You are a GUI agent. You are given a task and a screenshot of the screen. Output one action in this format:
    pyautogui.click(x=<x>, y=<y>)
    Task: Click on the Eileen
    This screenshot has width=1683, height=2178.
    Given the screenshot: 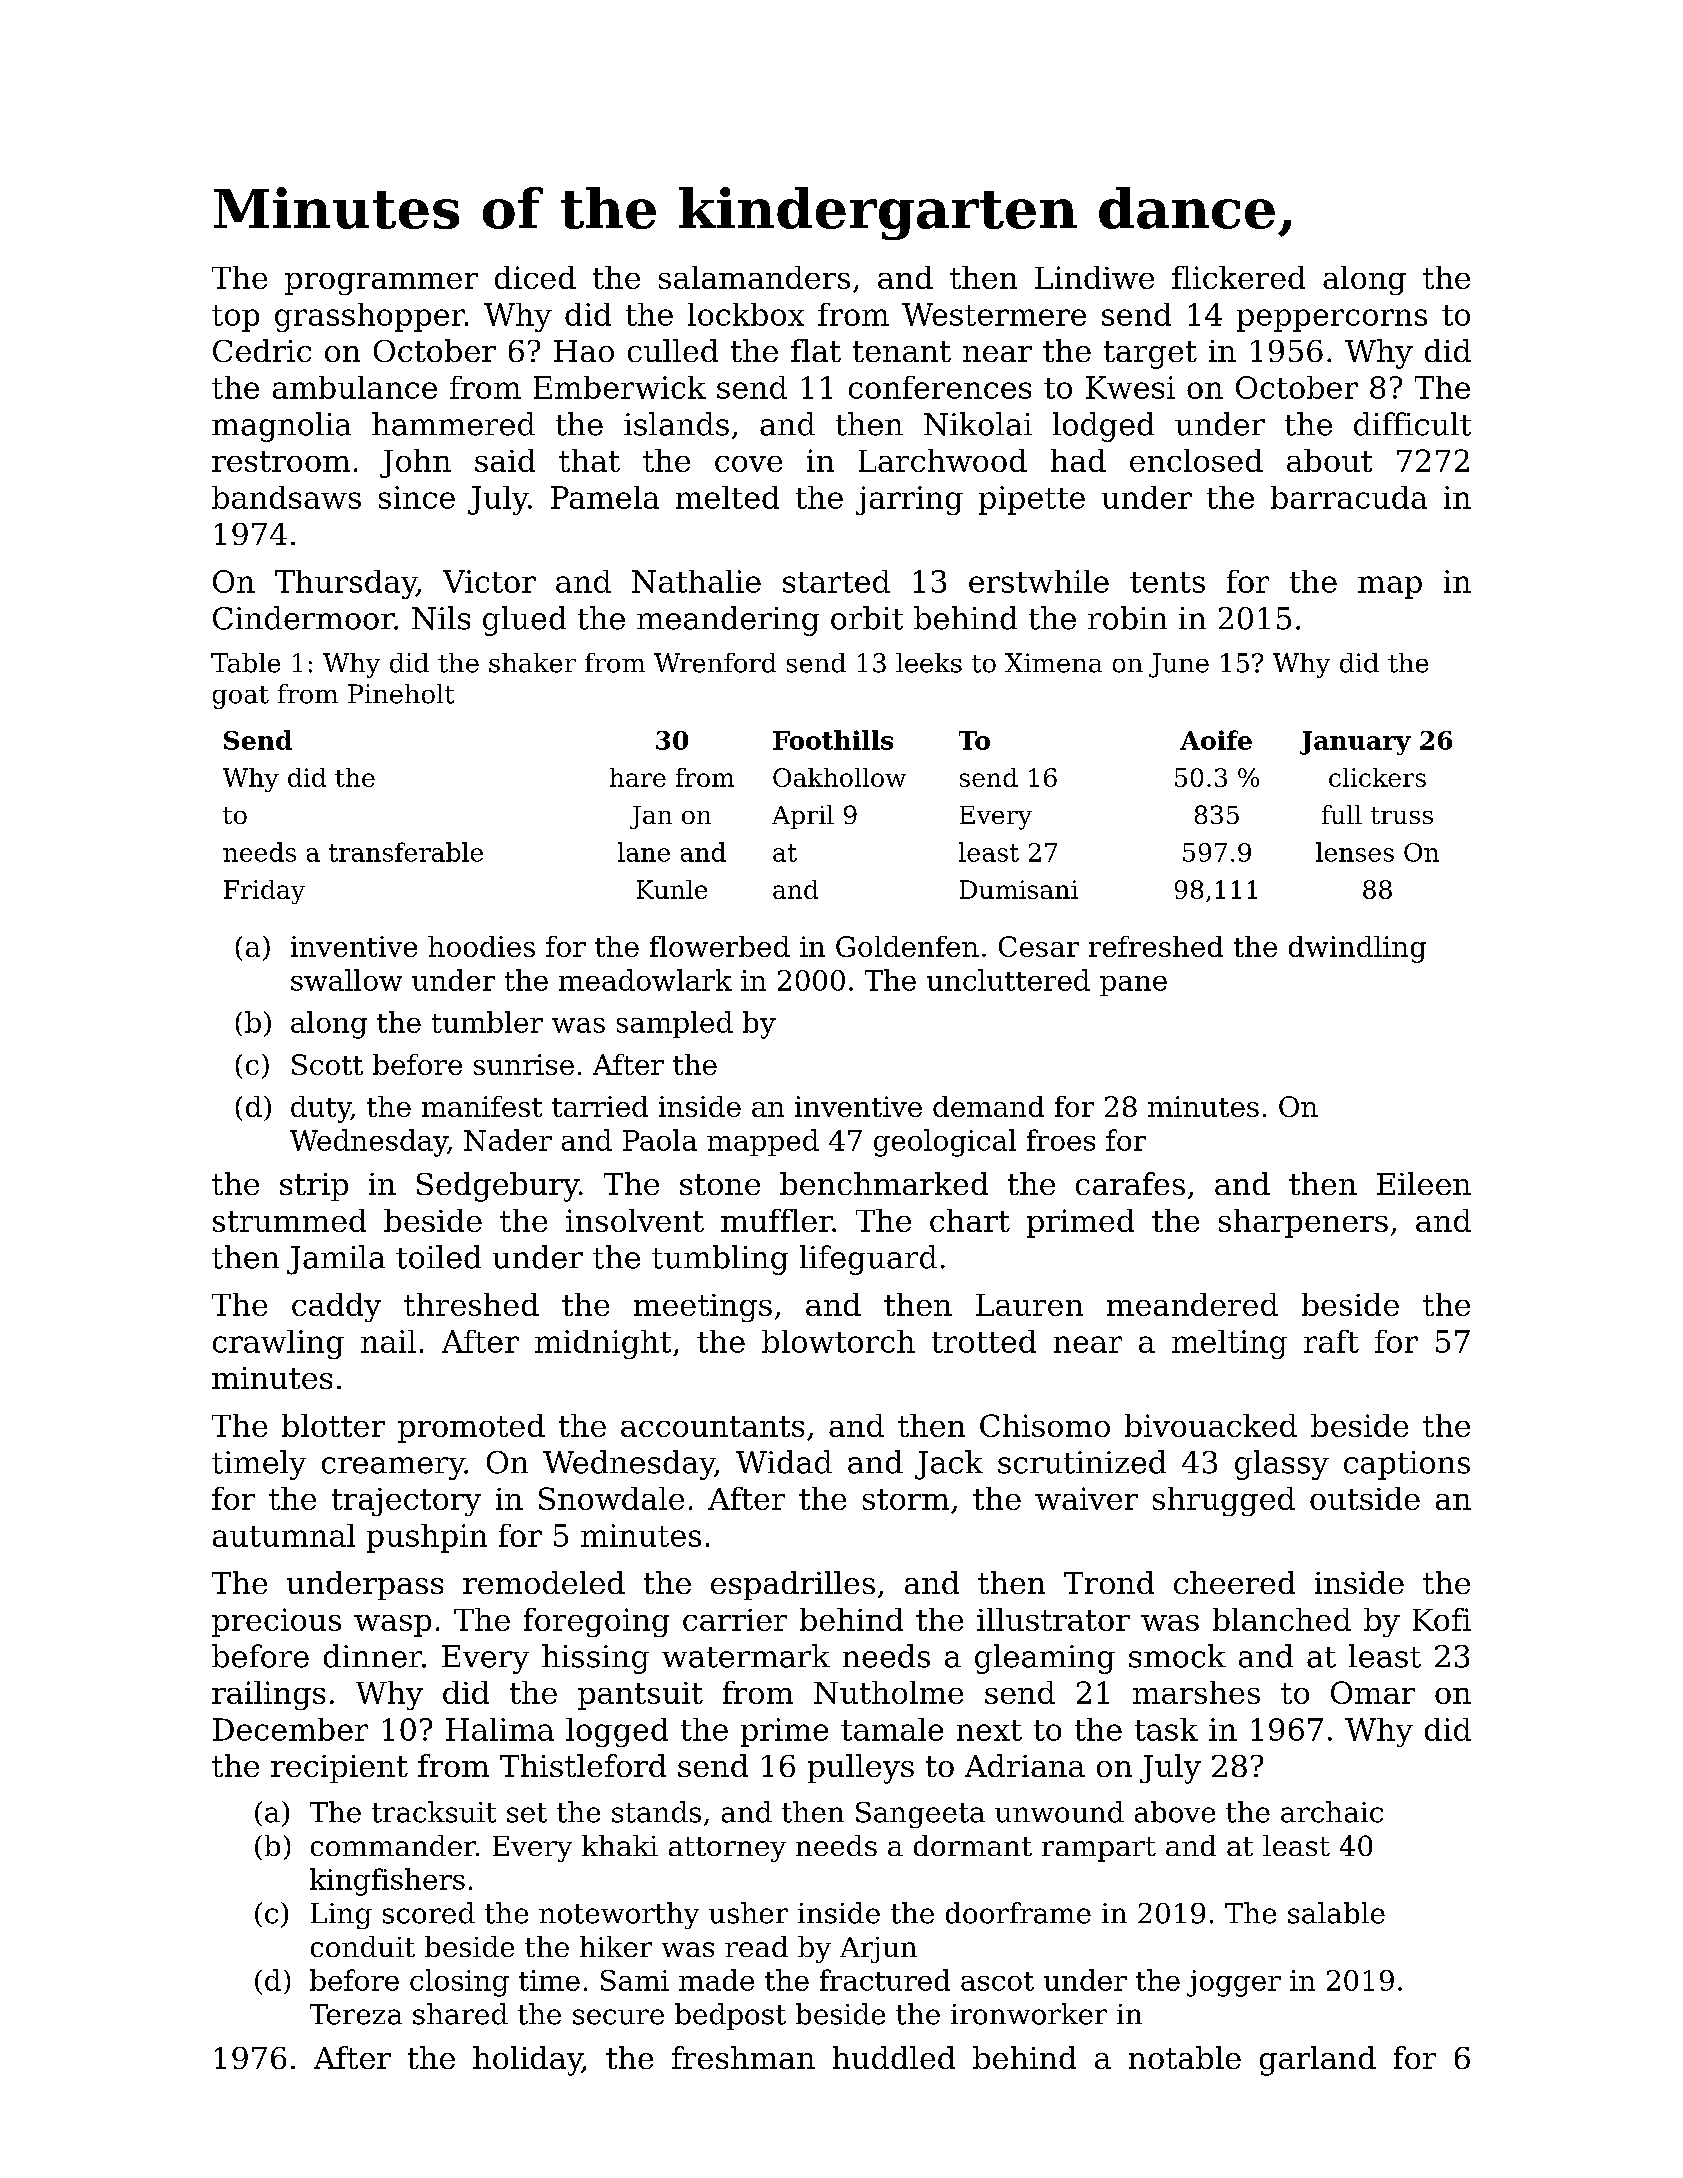 What is the action you would take?
    pyautogui.click(x=1424, y=1183)
